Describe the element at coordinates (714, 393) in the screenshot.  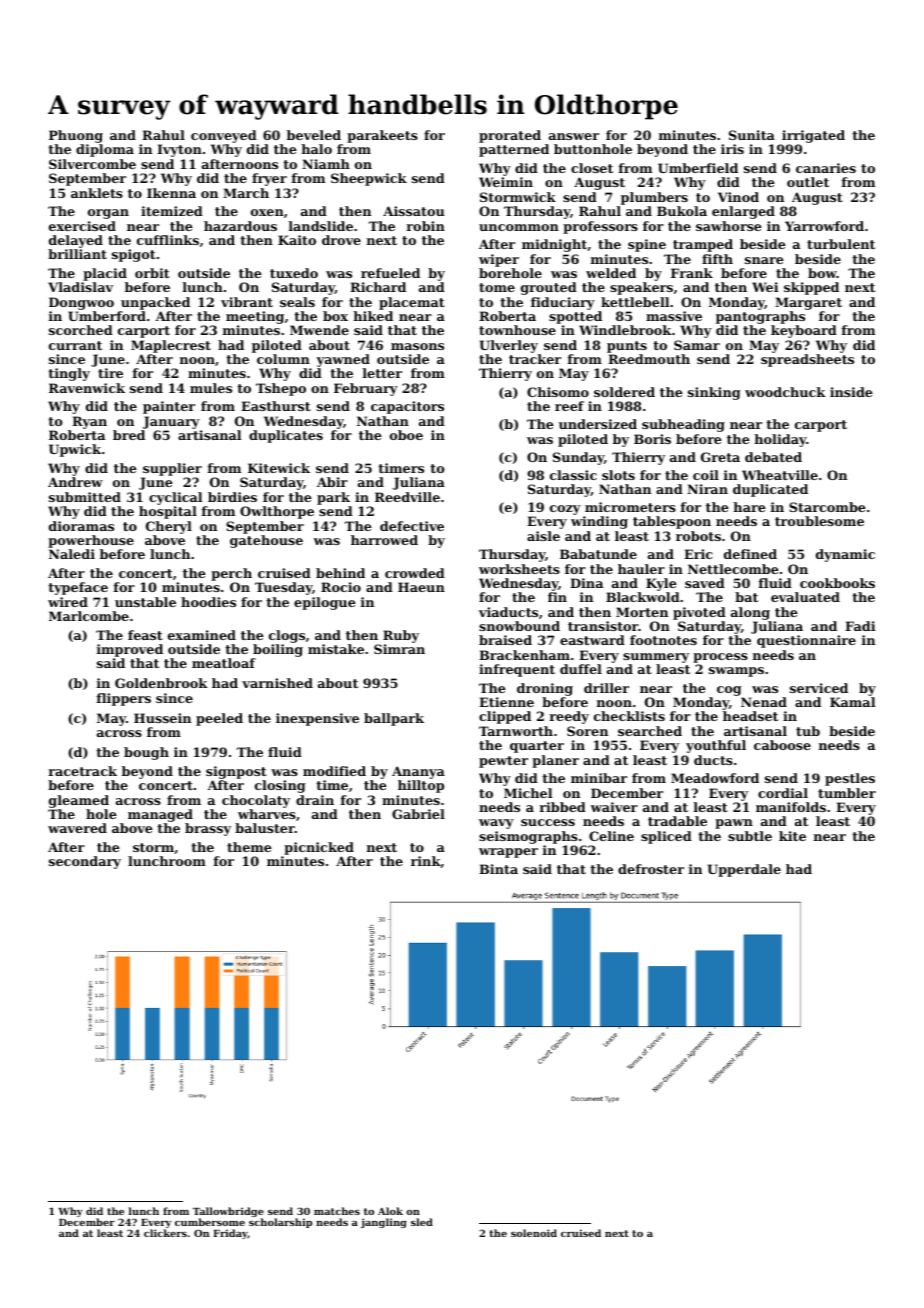
I see `sinking` at that location.
